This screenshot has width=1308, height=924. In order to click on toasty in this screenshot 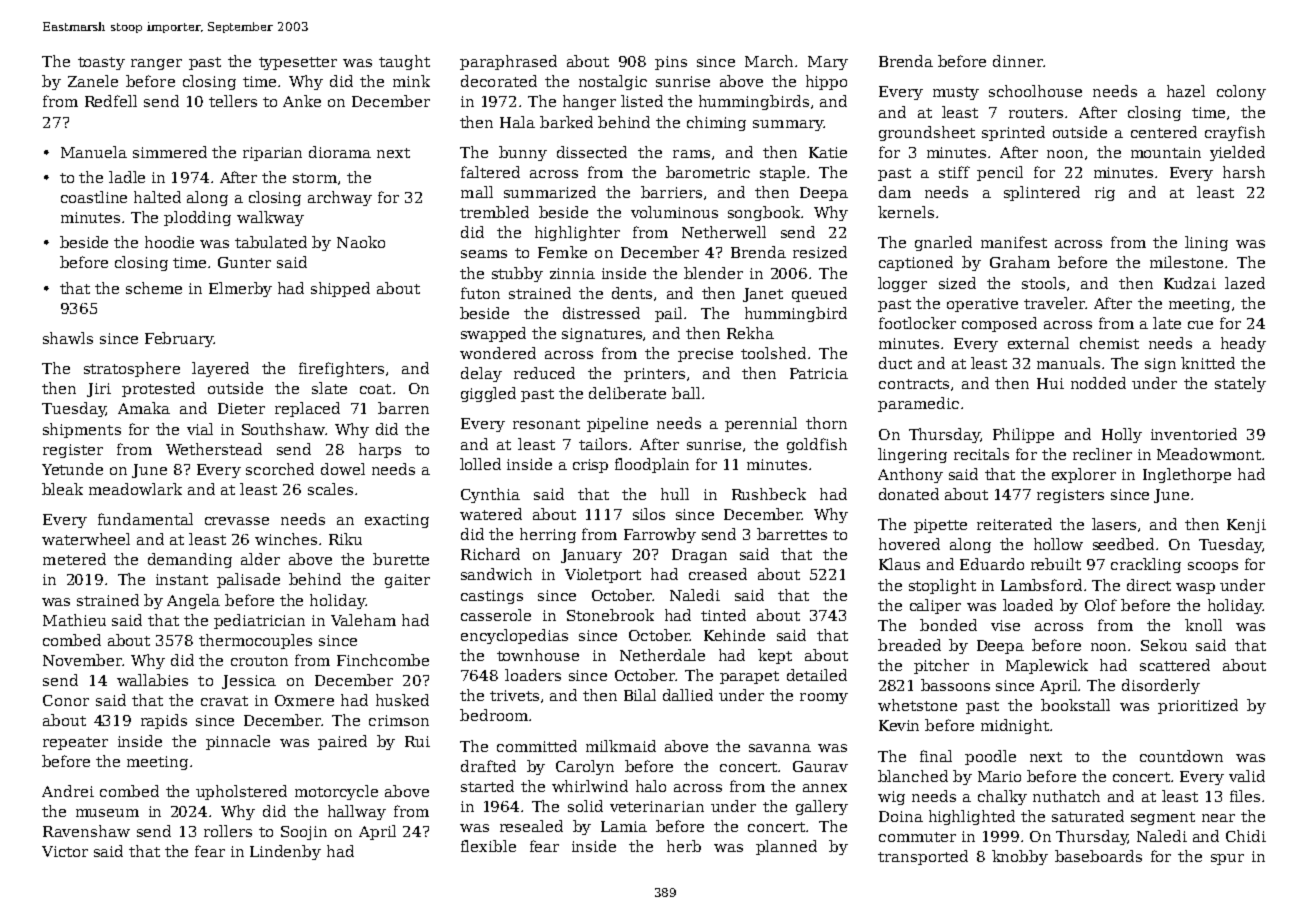, I will do `click(101, 63)`.
